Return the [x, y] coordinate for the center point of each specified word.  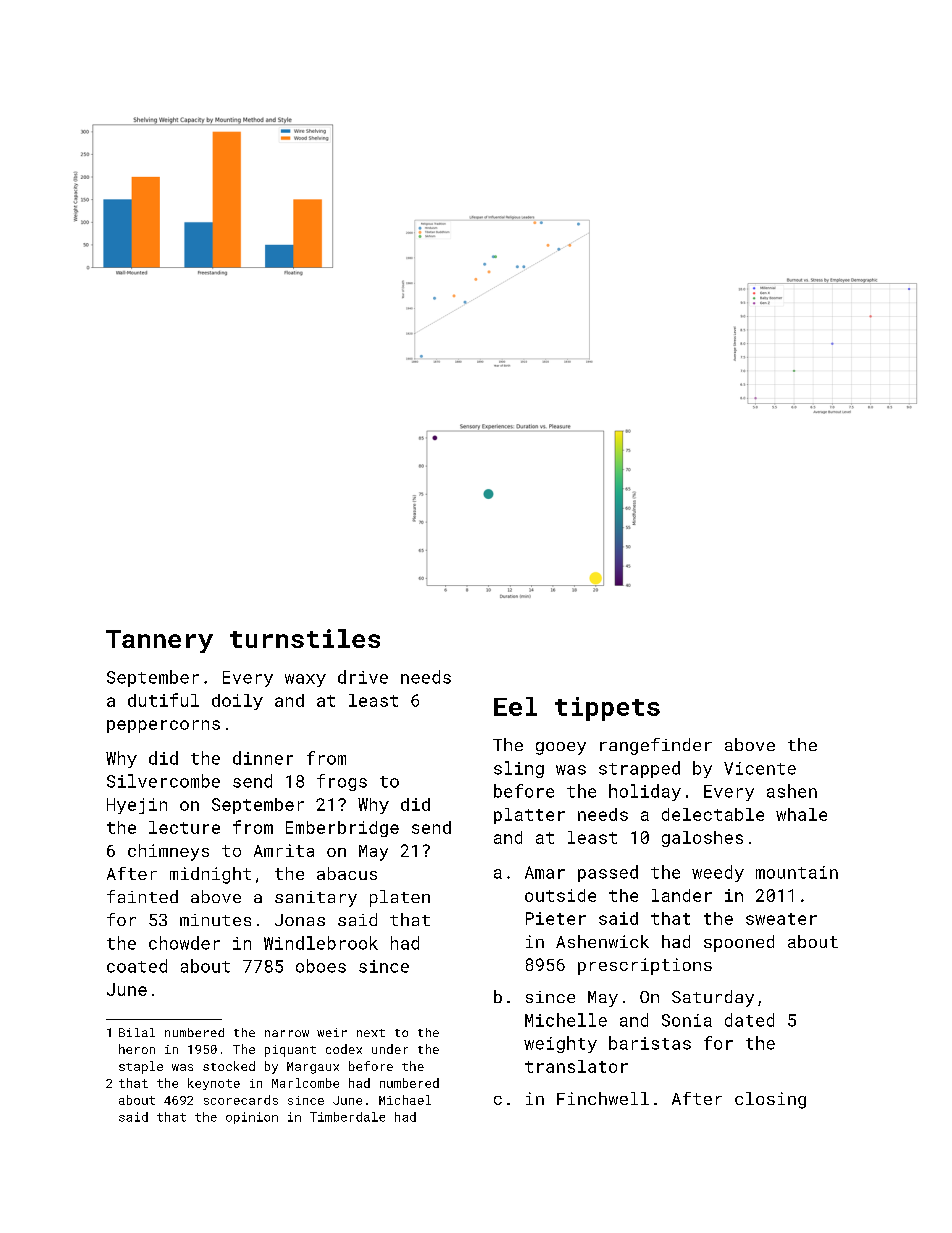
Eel [515, 706]
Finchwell [603, 1098]
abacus [347, 873]
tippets [607, 709]
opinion [252, 1118]
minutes [215, 920]
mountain [797, 872]
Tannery [159, 641]
